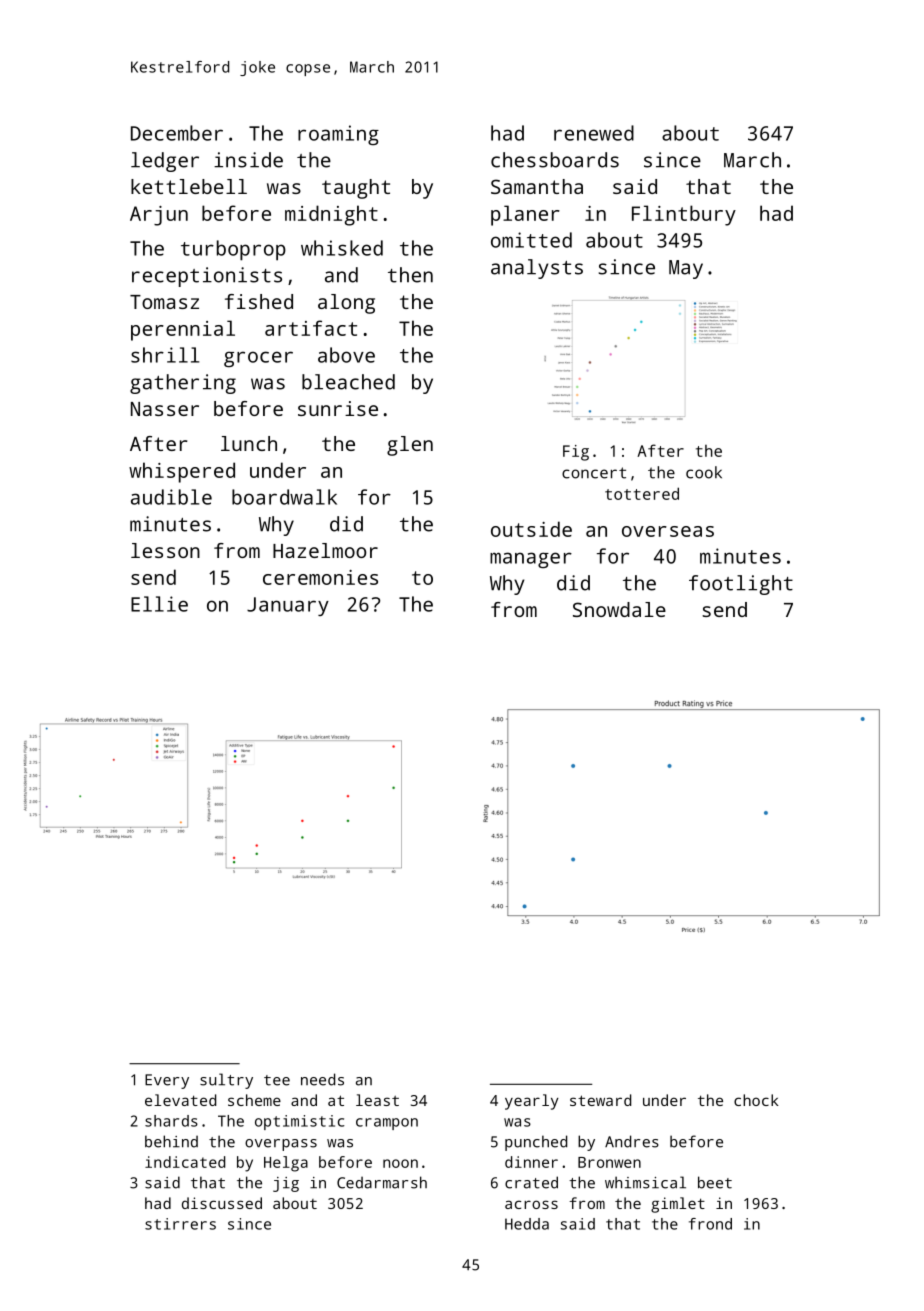 The image size is (924, 1311). I want to click on frond, so click(710, 1224).
